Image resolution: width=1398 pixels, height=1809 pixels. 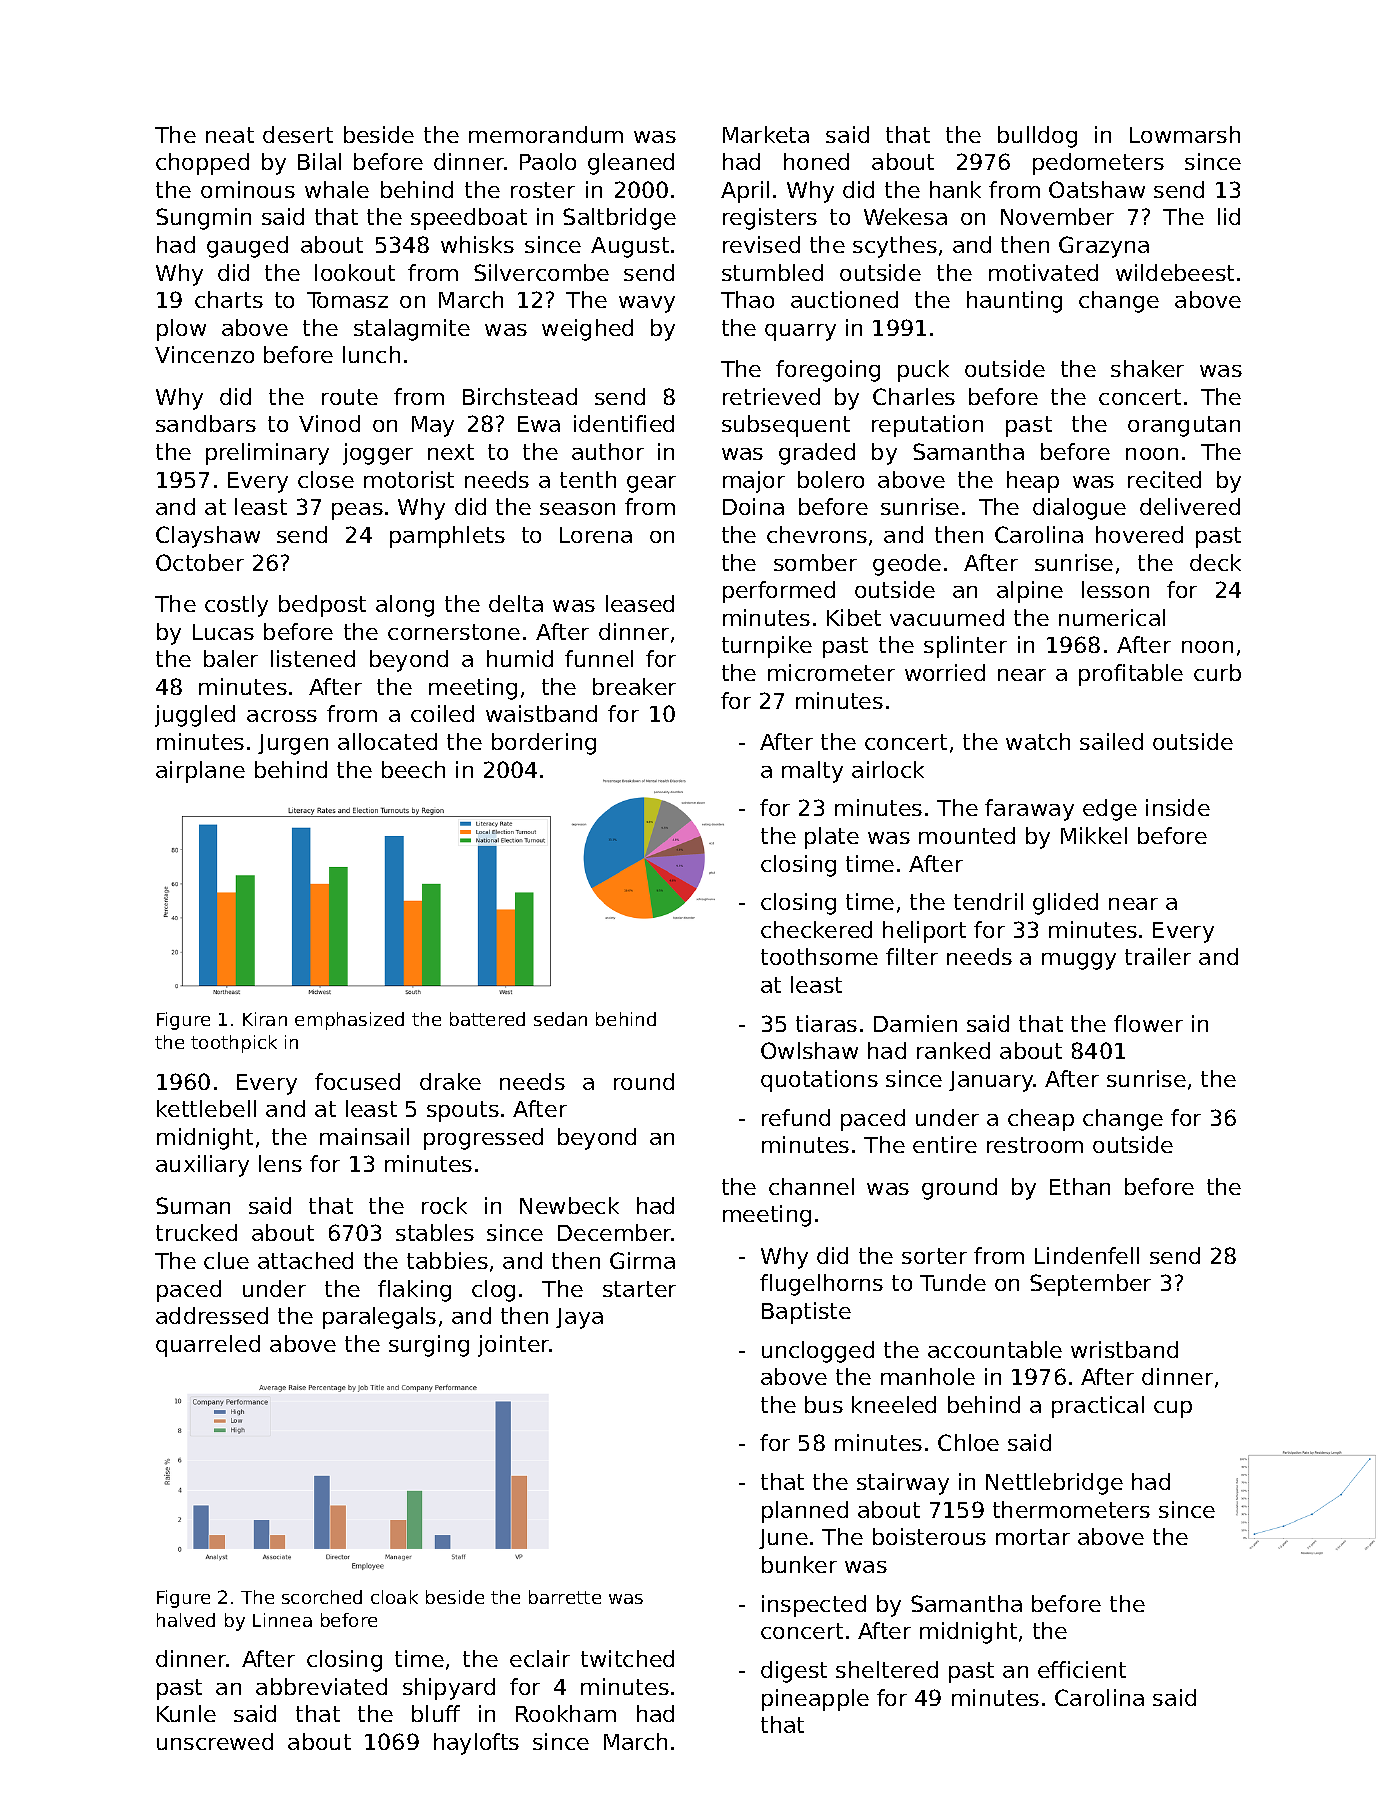 I want to click on checkered, so click(x=816, y=929).
